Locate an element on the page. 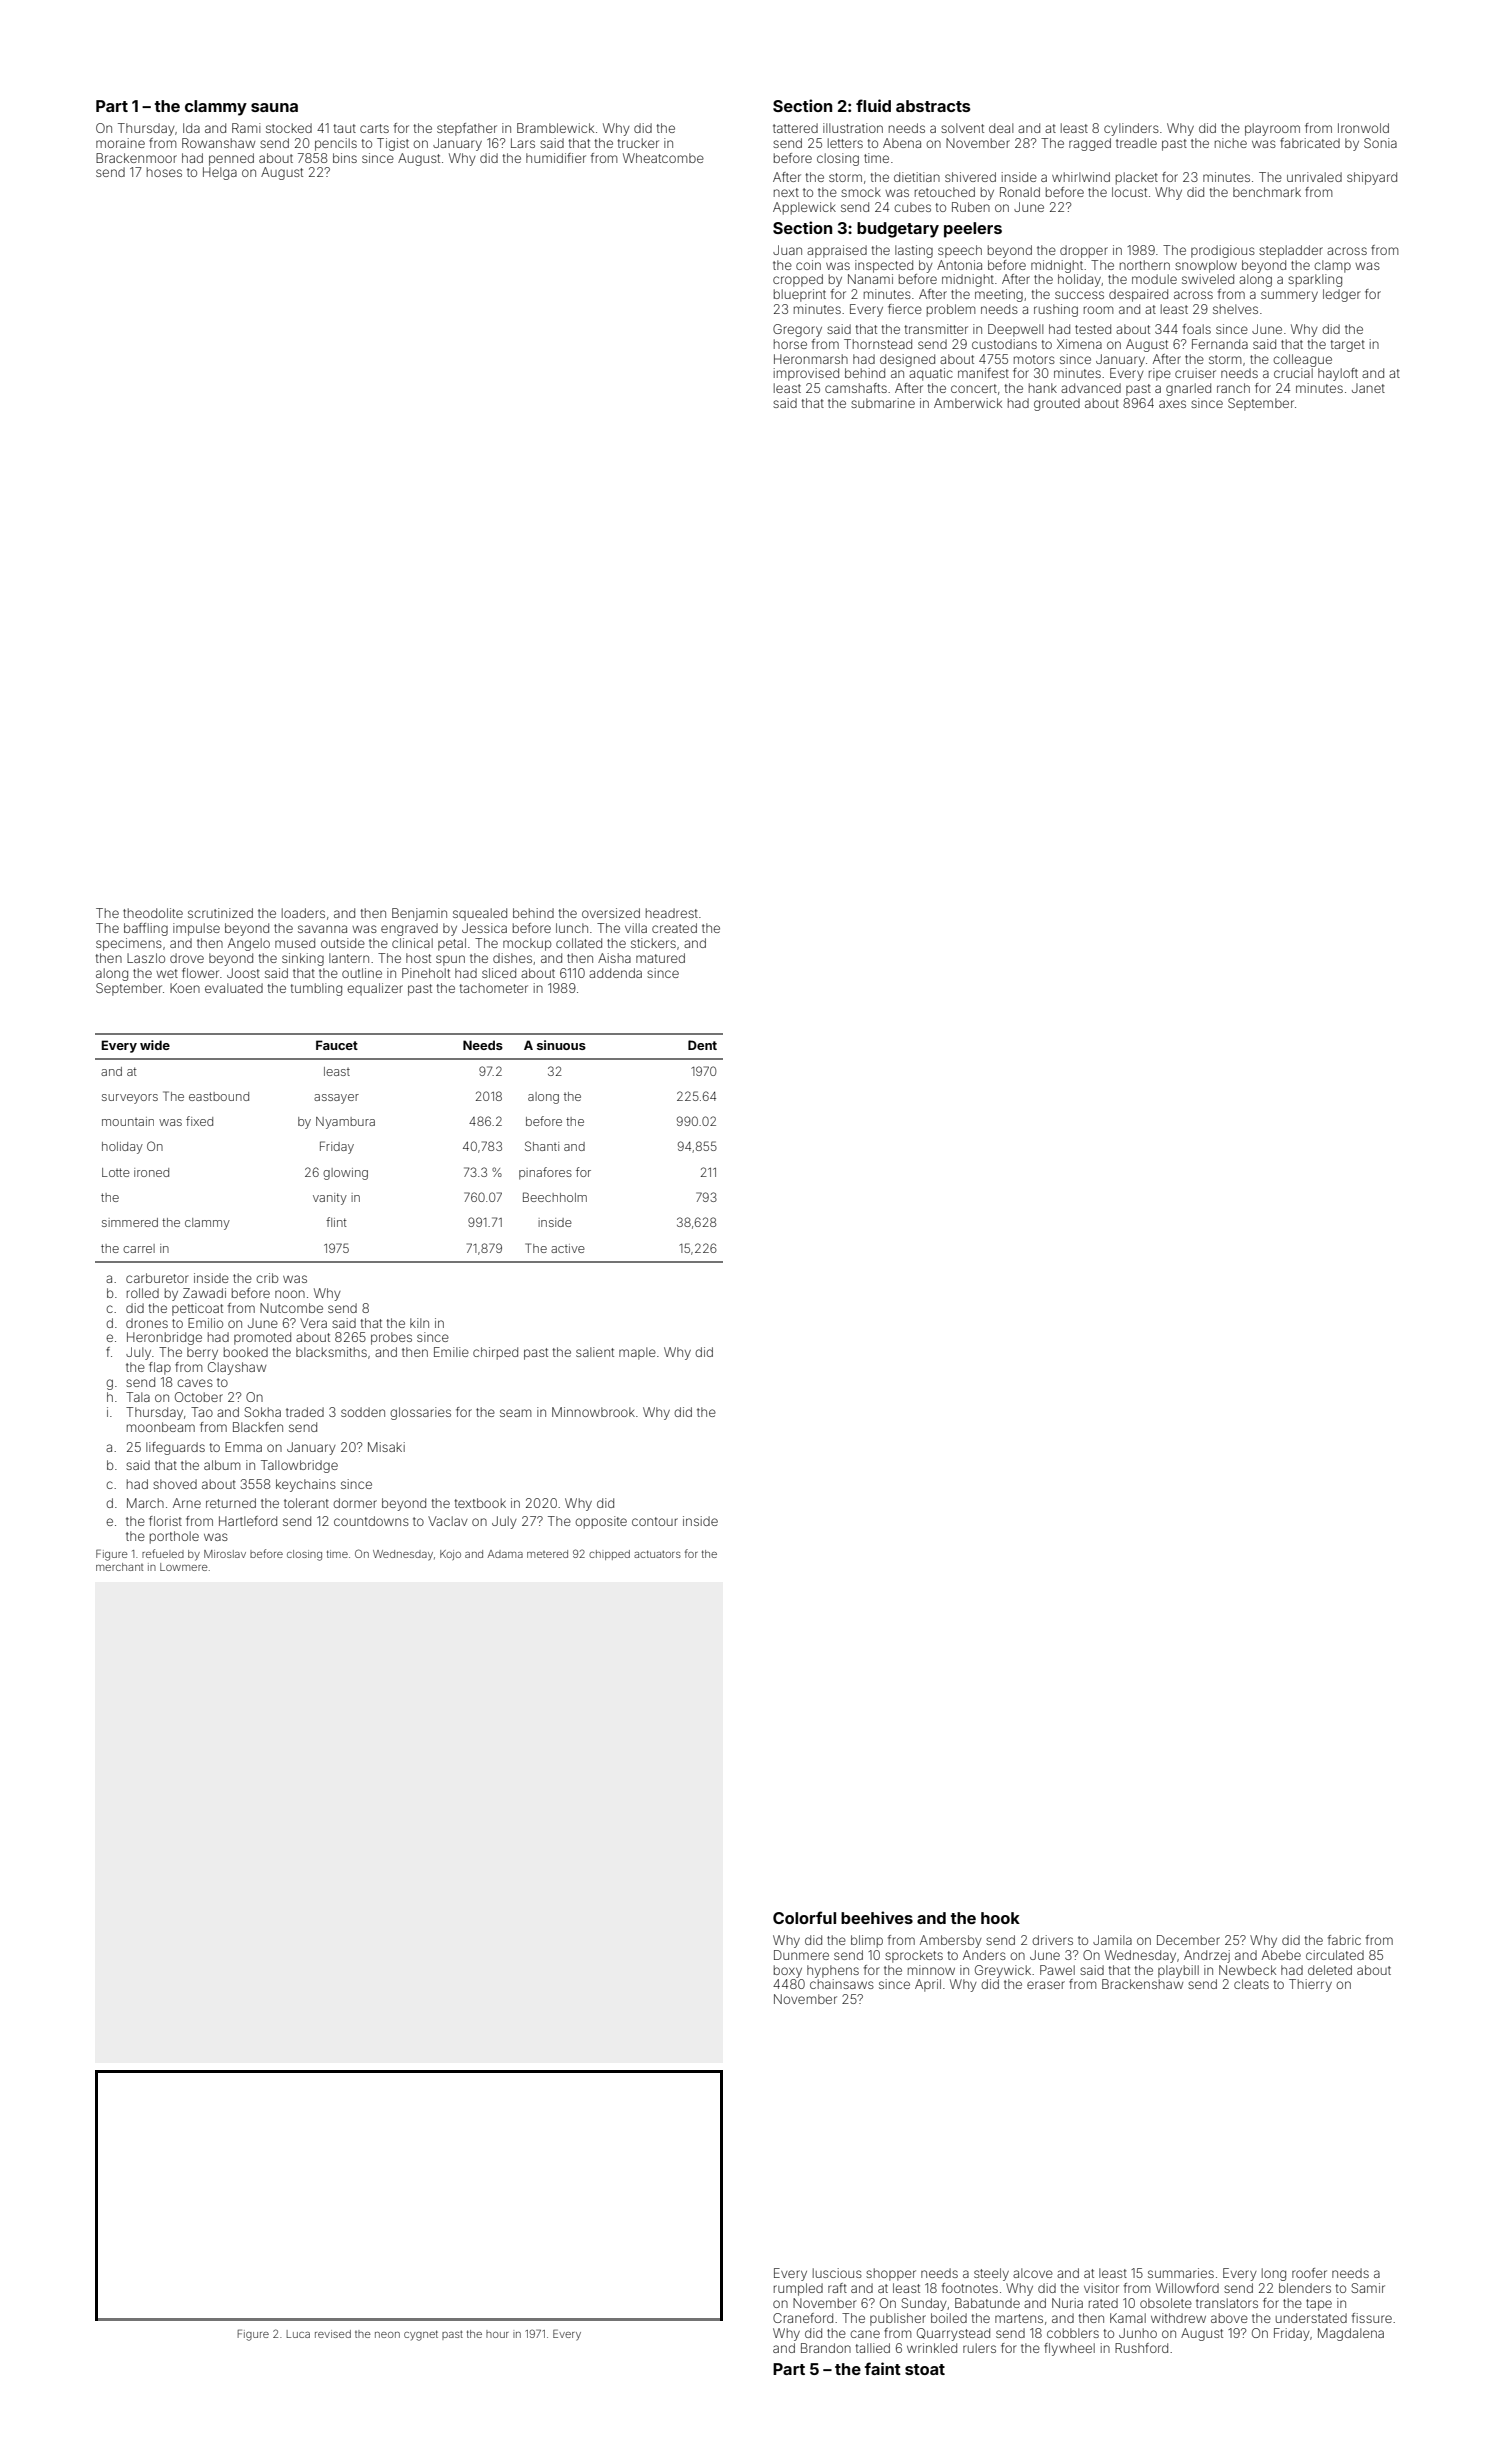 The width and height of the document is (1496, 2464). countdowns is located at coordinates (371, 1521).
